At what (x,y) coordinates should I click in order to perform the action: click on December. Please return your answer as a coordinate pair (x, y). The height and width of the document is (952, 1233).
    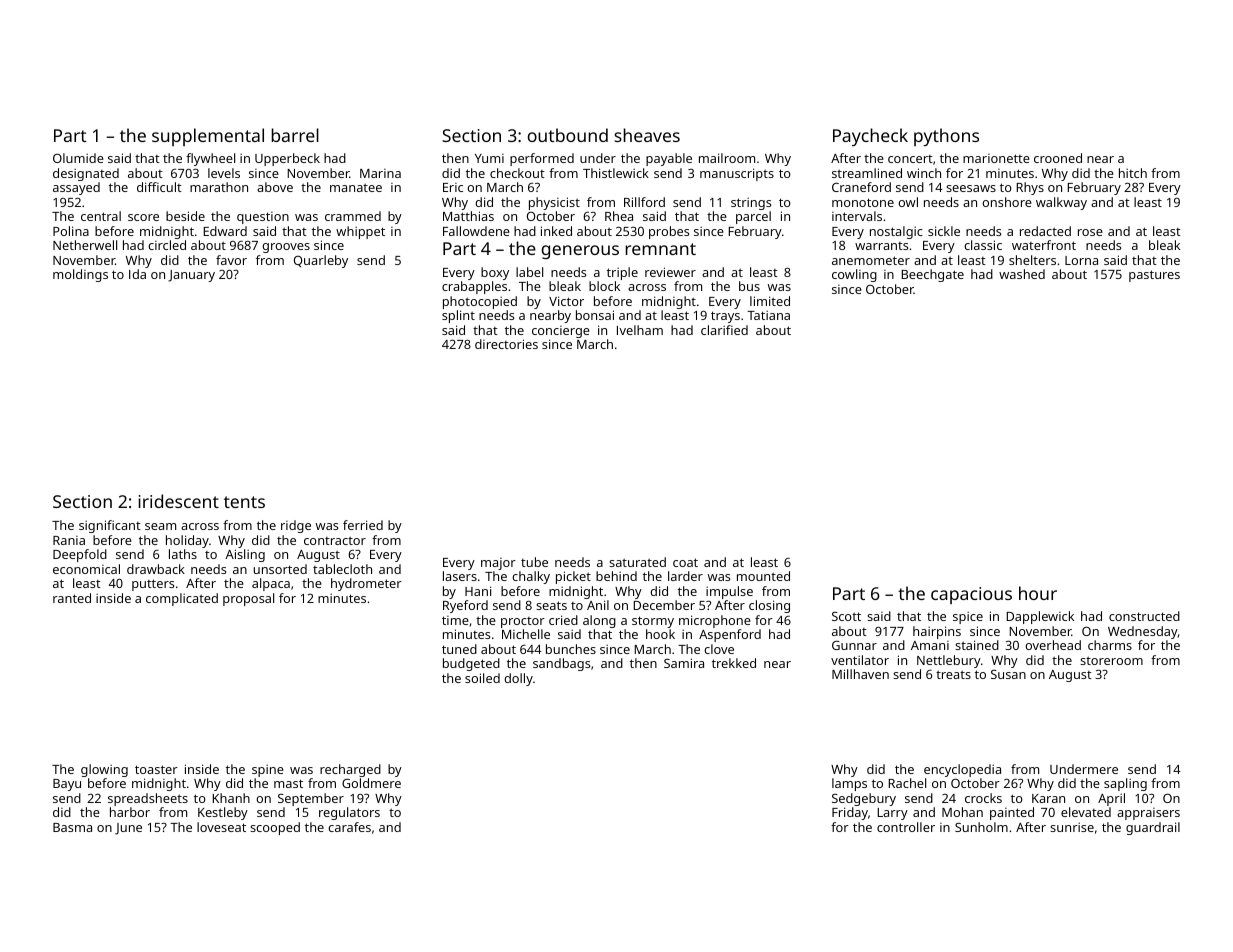
    Looking at the image, I should click on (664, 605).
